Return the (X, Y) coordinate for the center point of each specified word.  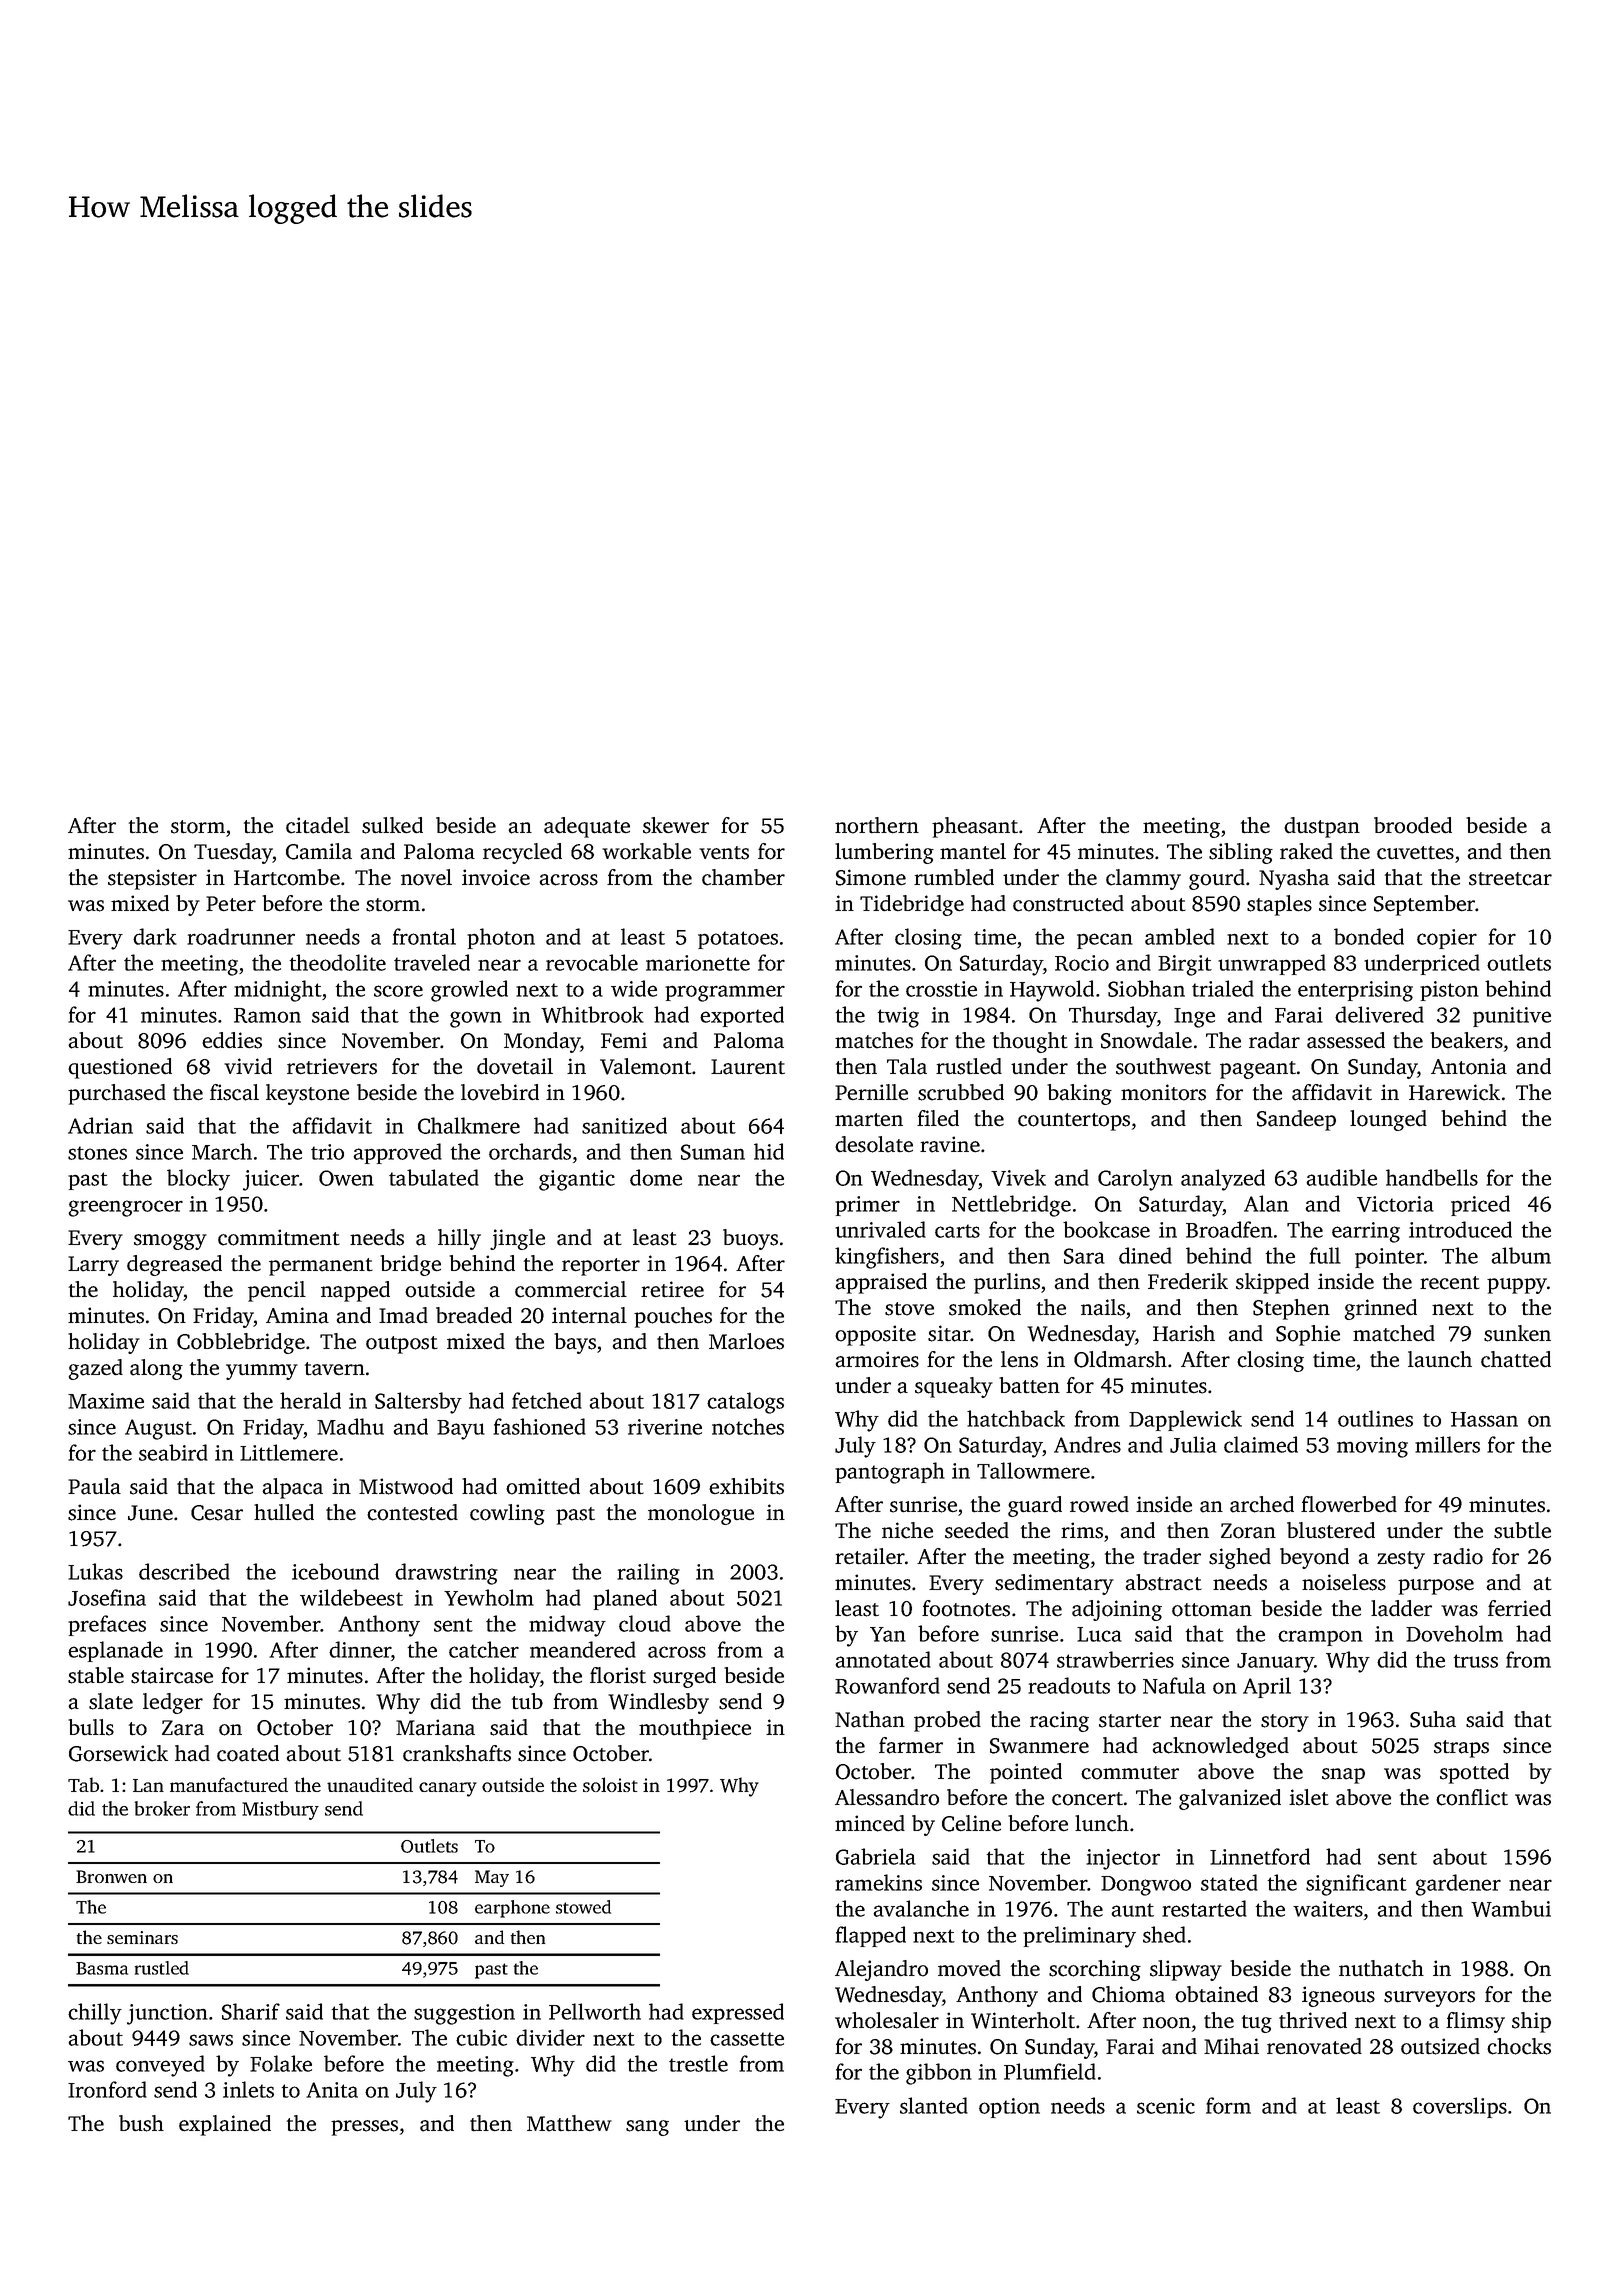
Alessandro (887, 1797)
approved (397, 1153)
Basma (102, 1968)
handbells (1432, 1177)
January (1275, 1663)
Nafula (1174, 1685)
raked (1306, 851)
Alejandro (881, 1970)
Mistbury (280, 1810)
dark (155, 936)
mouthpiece (695, 1729)
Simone (871, 877)
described (184, 1571)
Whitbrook (592, 1014)
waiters (1328, 1909)
